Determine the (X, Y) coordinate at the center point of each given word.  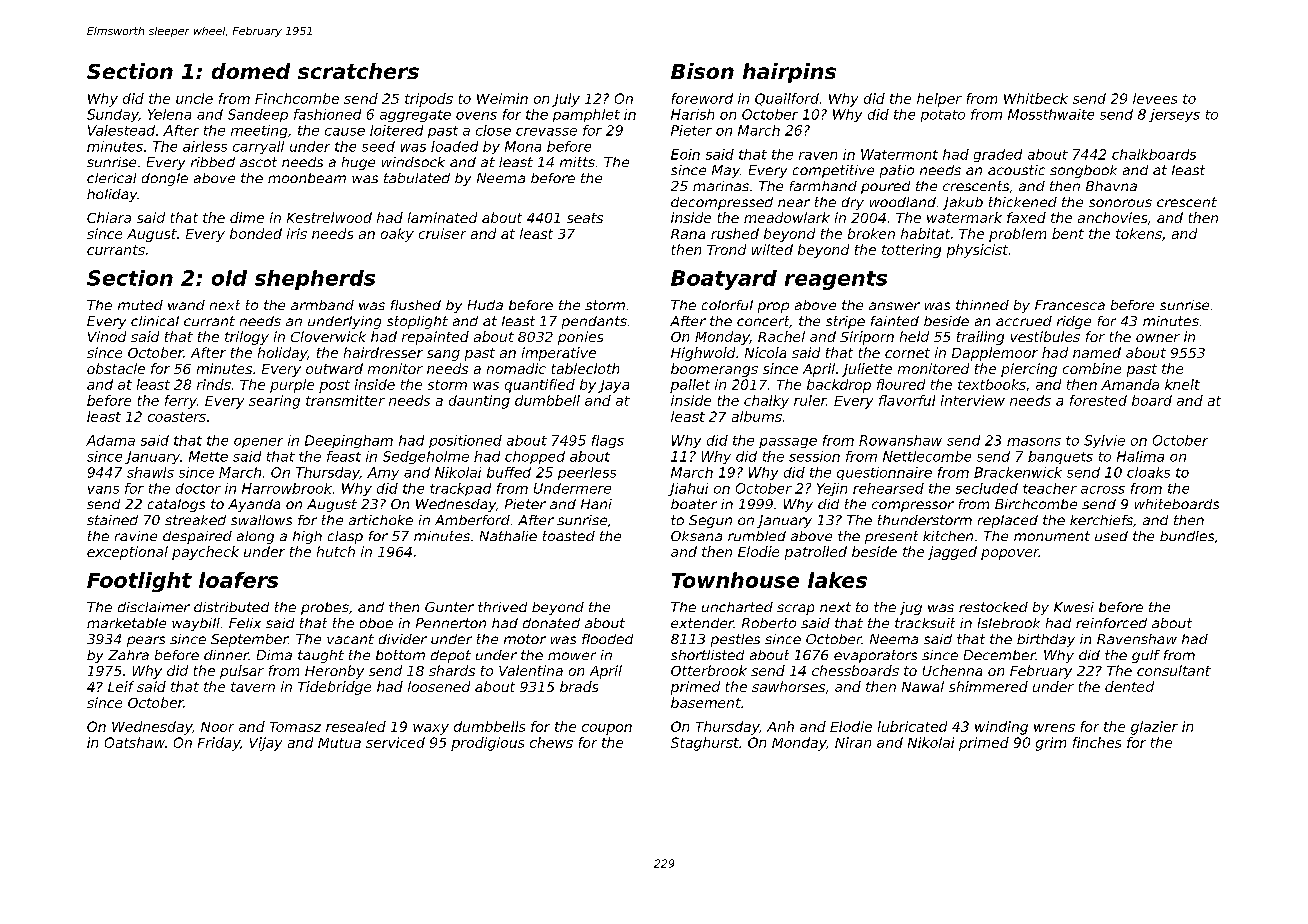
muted (140, 305)
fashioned (327, 114)
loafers (238, 580)
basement (706, 702)
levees (1155, 98)
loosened (439, 686)
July (566, 100)
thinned (982, 305)
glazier (1154, 728)
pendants (594, 322)
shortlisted (707, 655)
